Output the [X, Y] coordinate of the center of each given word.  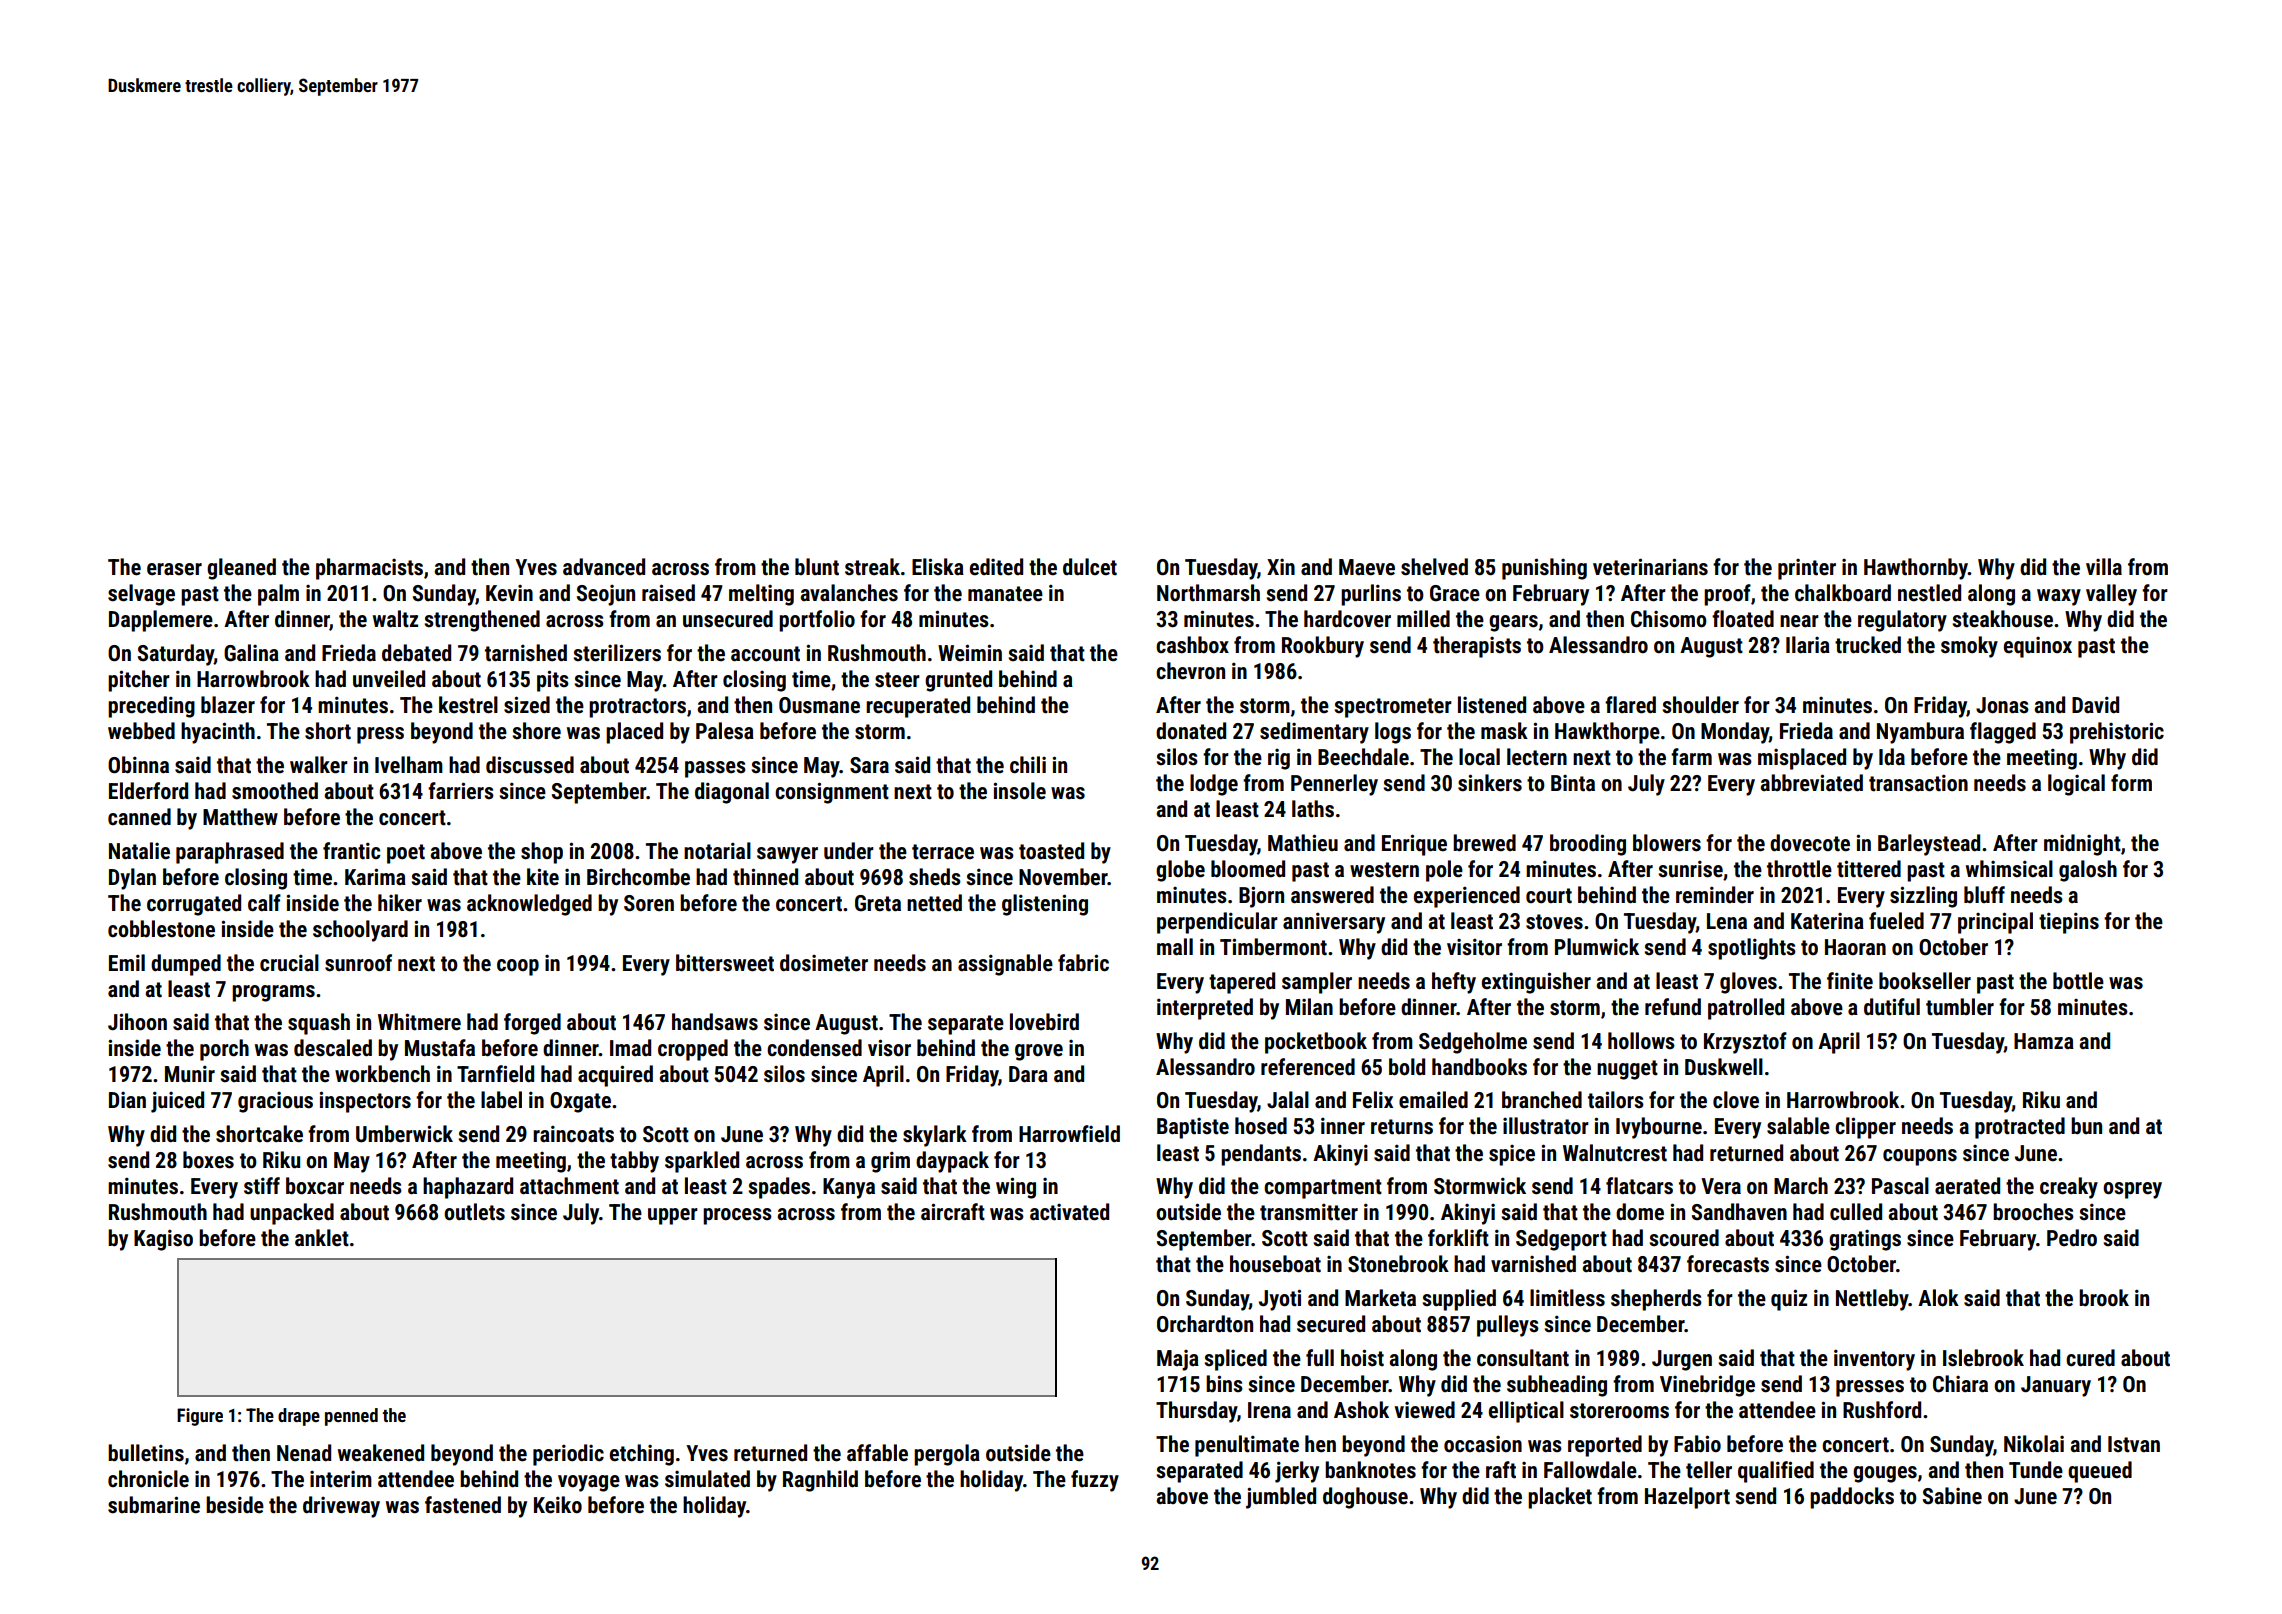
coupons [1920, 1157]
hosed [1261, 1126]
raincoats [573, 1134]
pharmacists [369, 569]
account [765, 654]
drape [299, 1417]
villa [2104, 566]
